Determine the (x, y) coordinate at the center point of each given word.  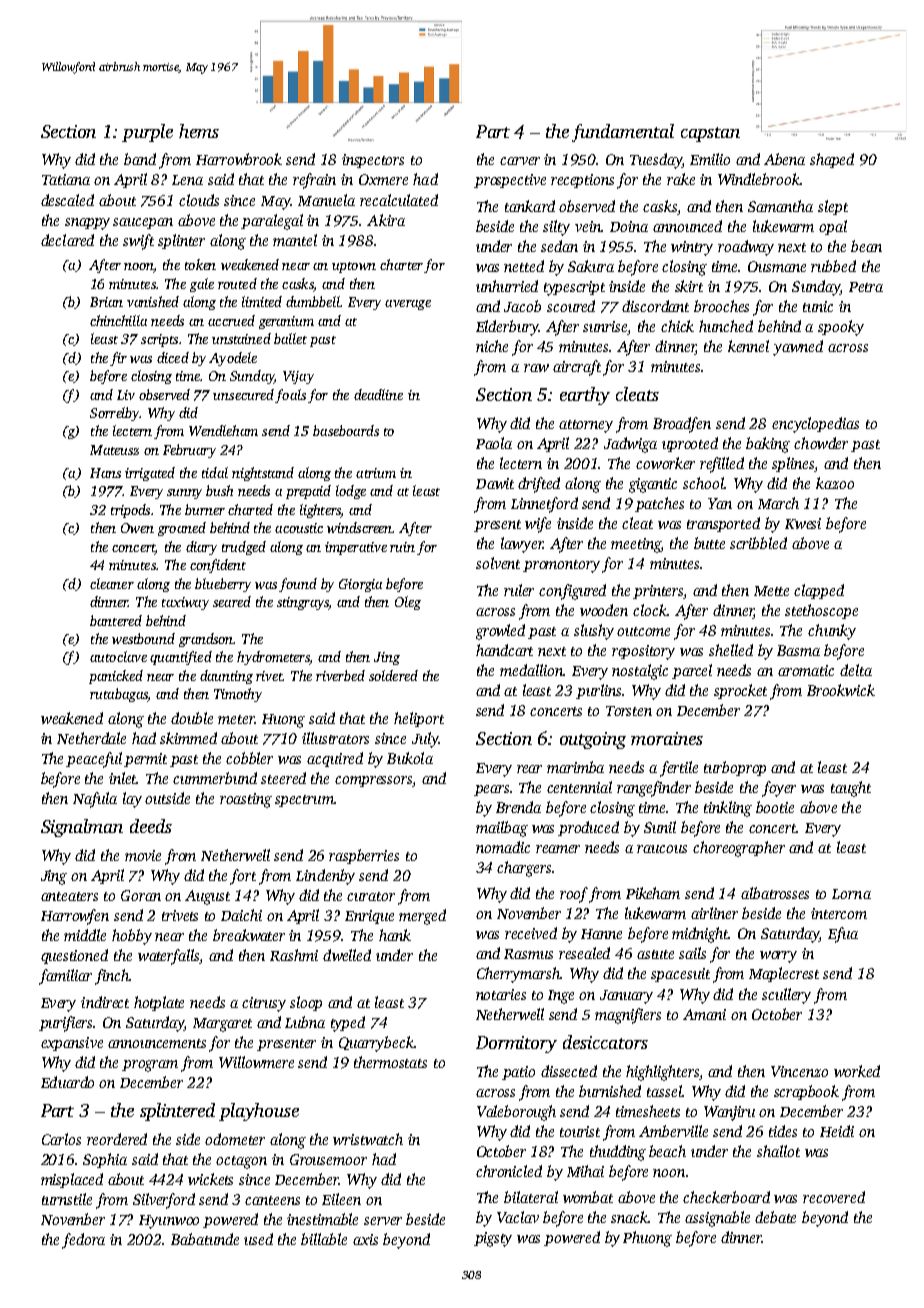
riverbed (340, 675)
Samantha (780, 206)
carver (520, 161)
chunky (832, 632)
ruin (402, 547)
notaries (501, 994)
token (200, 264)
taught (851, 789)
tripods (130, 511)
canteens (272, 1200)
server (383, 1221)
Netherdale (91, 738)
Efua (843, 935)
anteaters (69, 896)
